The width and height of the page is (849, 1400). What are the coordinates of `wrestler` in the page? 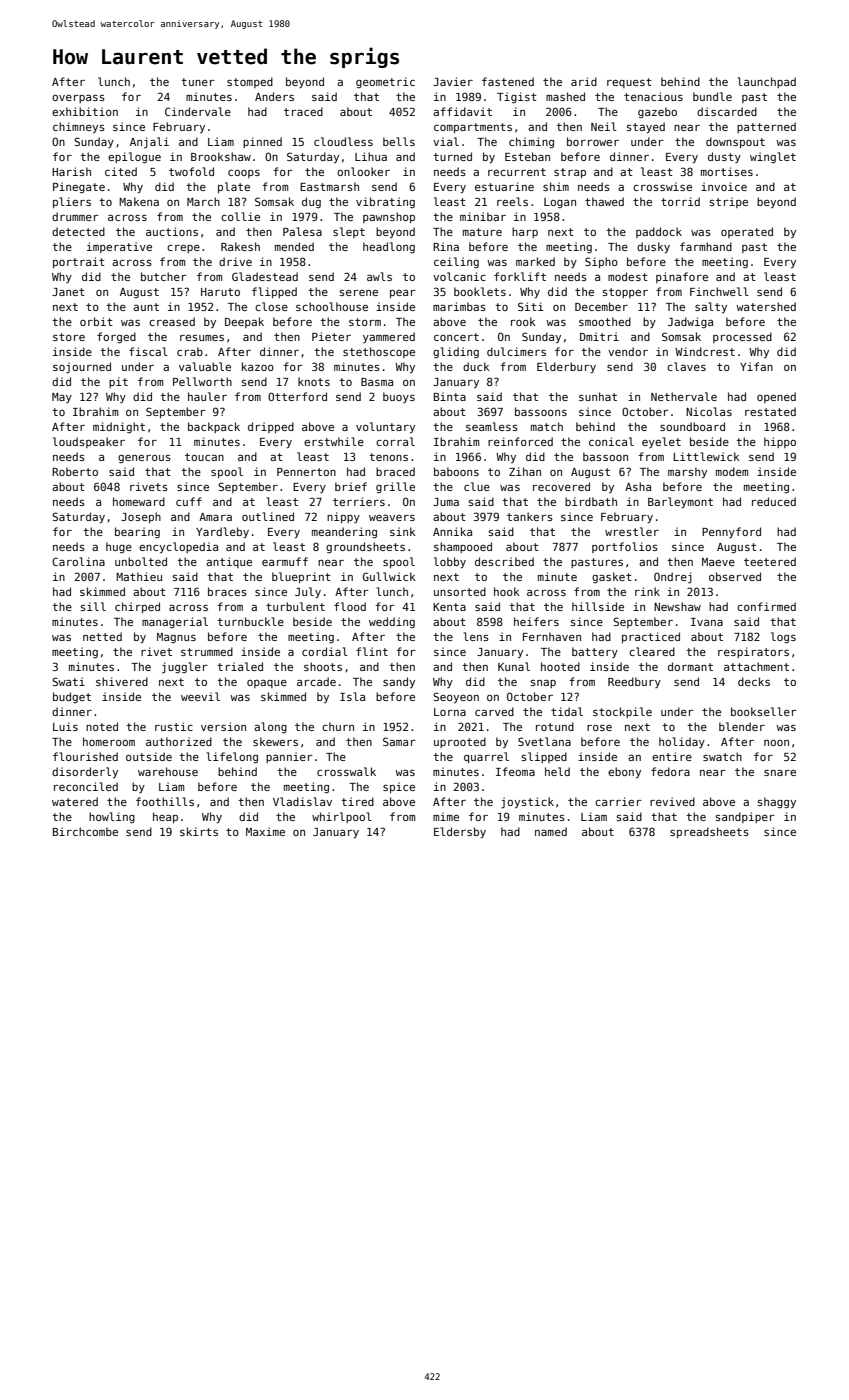 It's located at (632, 531).
